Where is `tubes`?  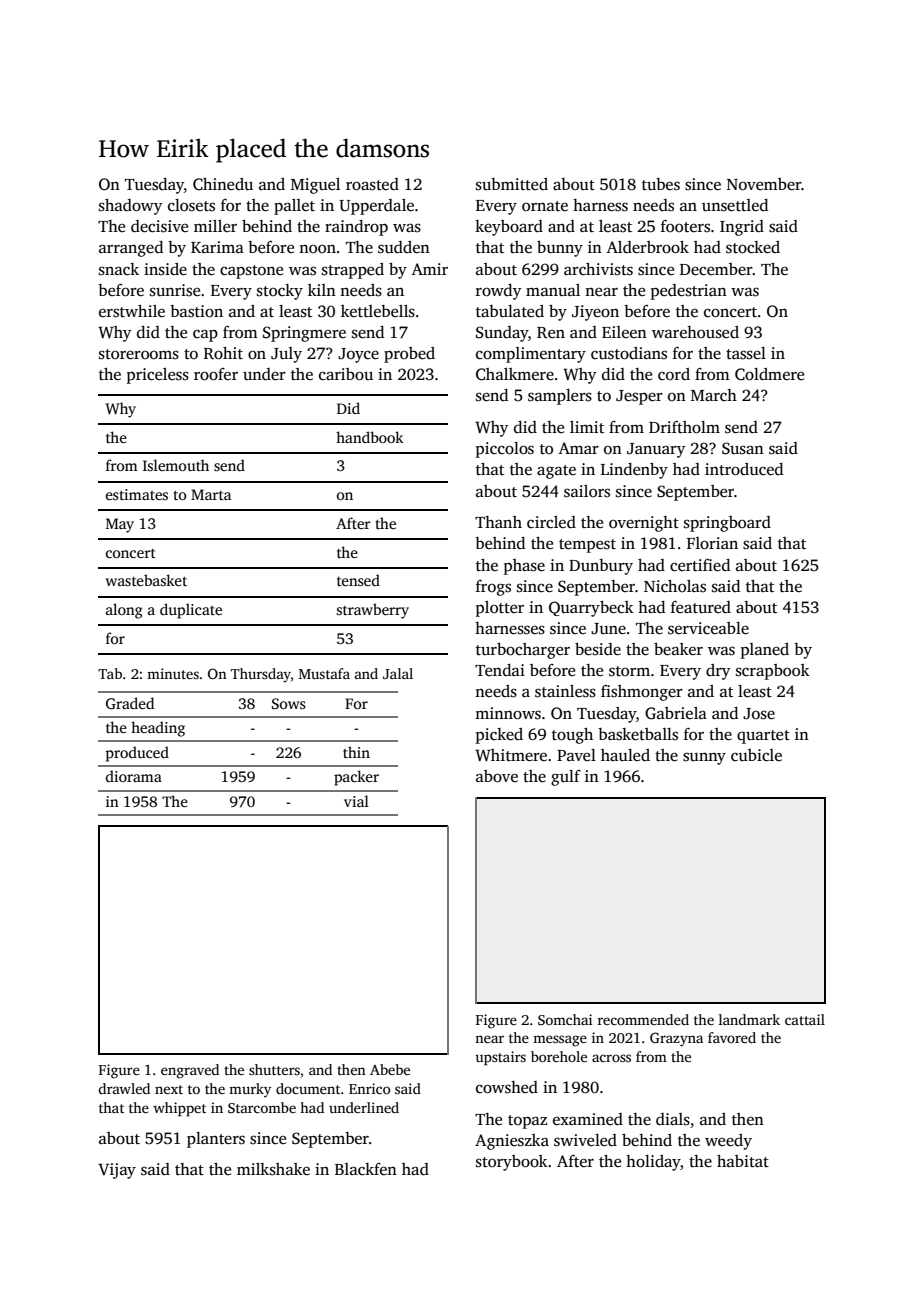
tubes is located at coordinates (661, 184).
